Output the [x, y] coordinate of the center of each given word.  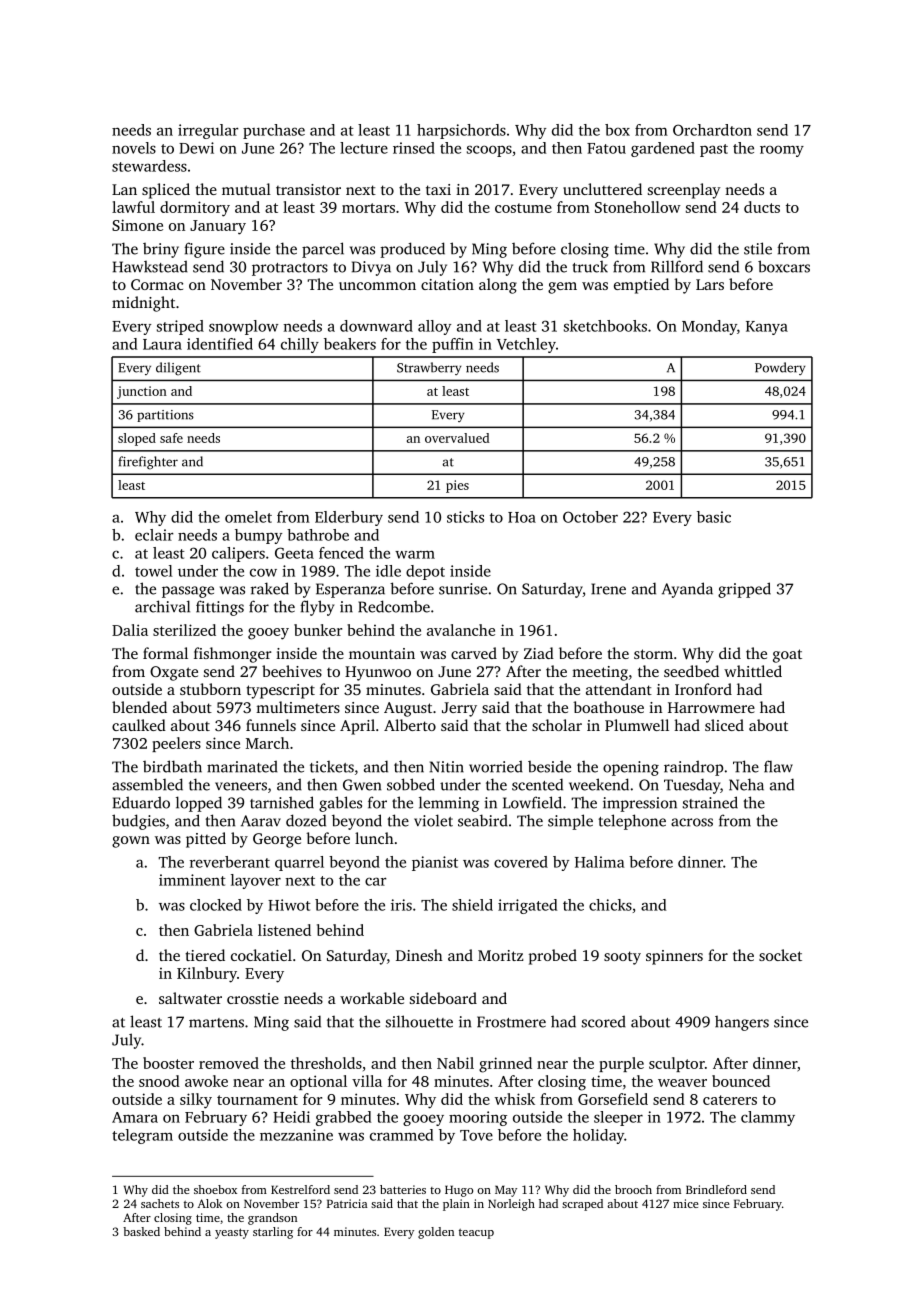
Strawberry [429, 368]
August [408, 709]
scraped [582, 1205]
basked [141, 1231]
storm [653, 654]
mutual [246, 189]
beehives [292, 671]
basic [714, 517]
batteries [403, 1189]
